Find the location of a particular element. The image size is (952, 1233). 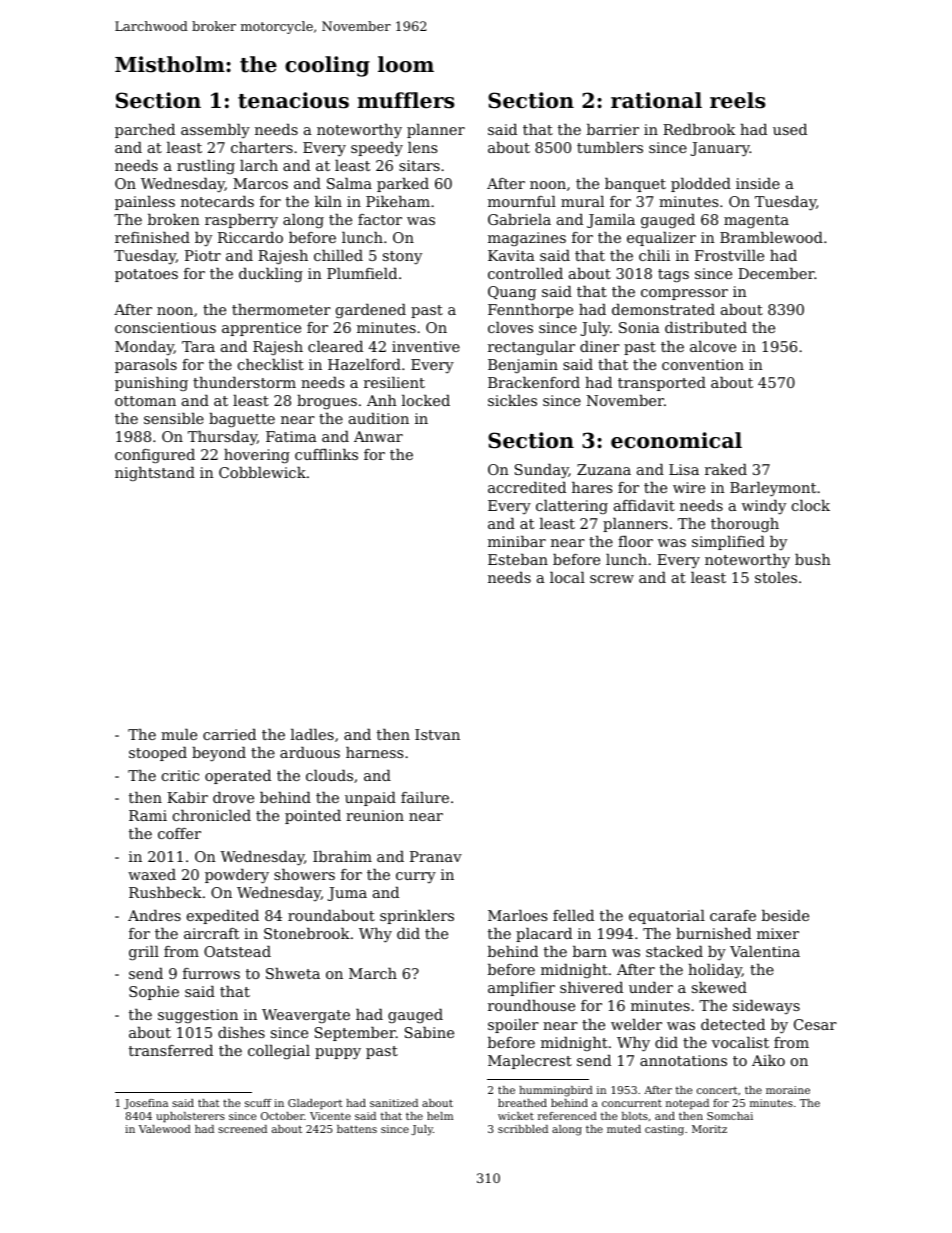

screw is located at coordinates (612, 579).
